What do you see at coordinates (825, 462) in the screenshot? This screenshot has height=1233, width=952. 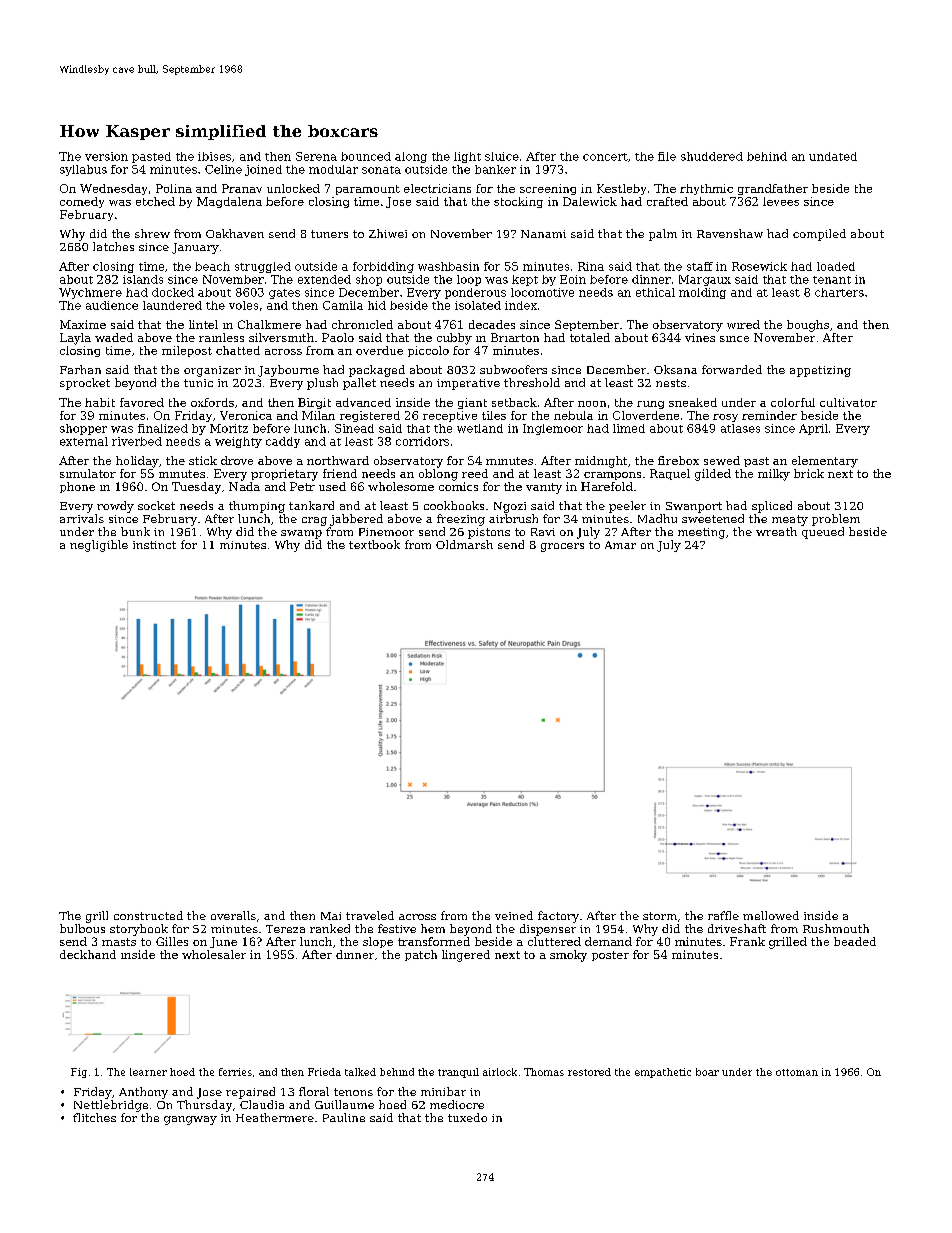 I see `elementary` at bounding box center [825, 462].
